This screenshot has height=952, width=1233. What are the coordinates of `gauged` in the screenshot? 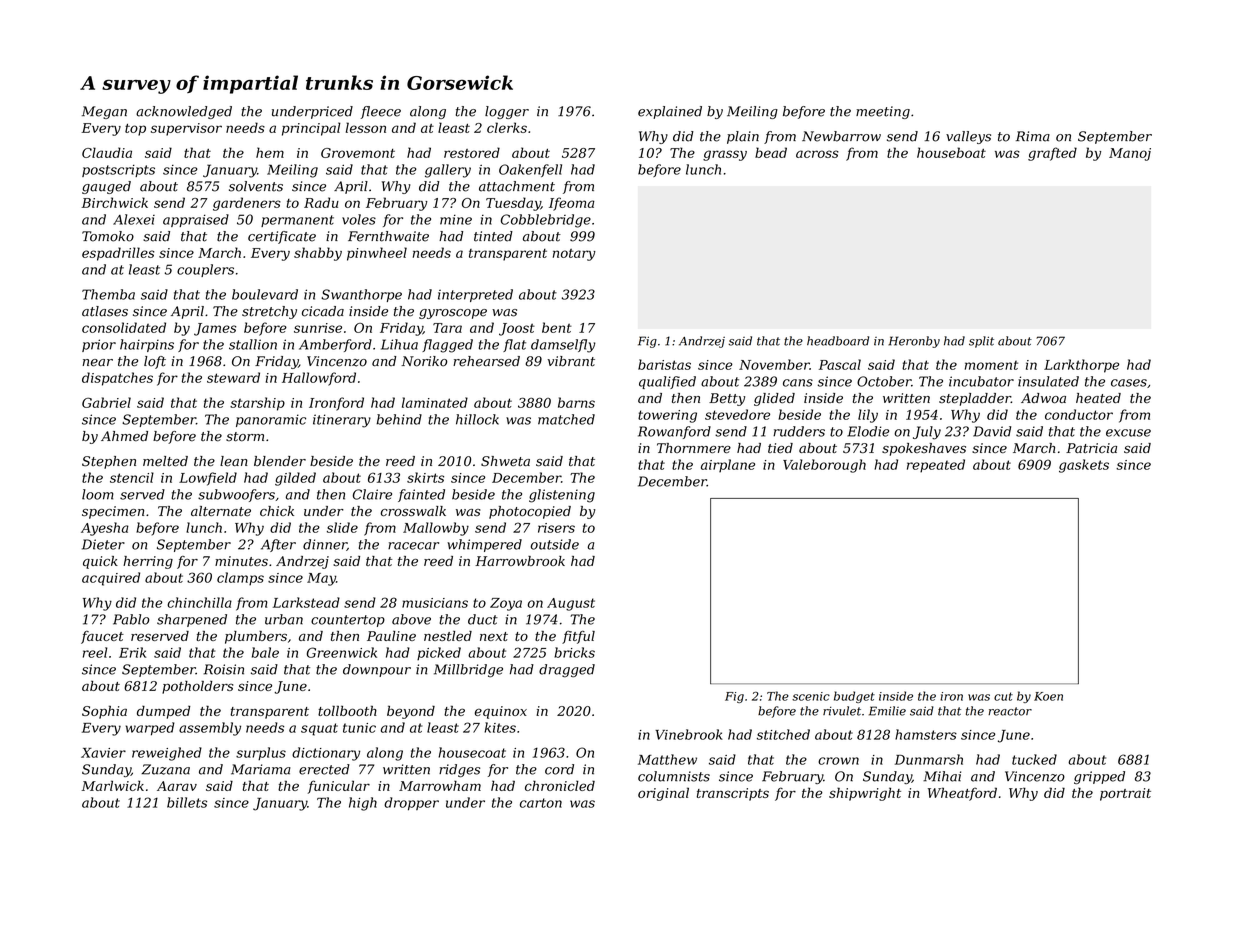 It's located at (106, 187).
